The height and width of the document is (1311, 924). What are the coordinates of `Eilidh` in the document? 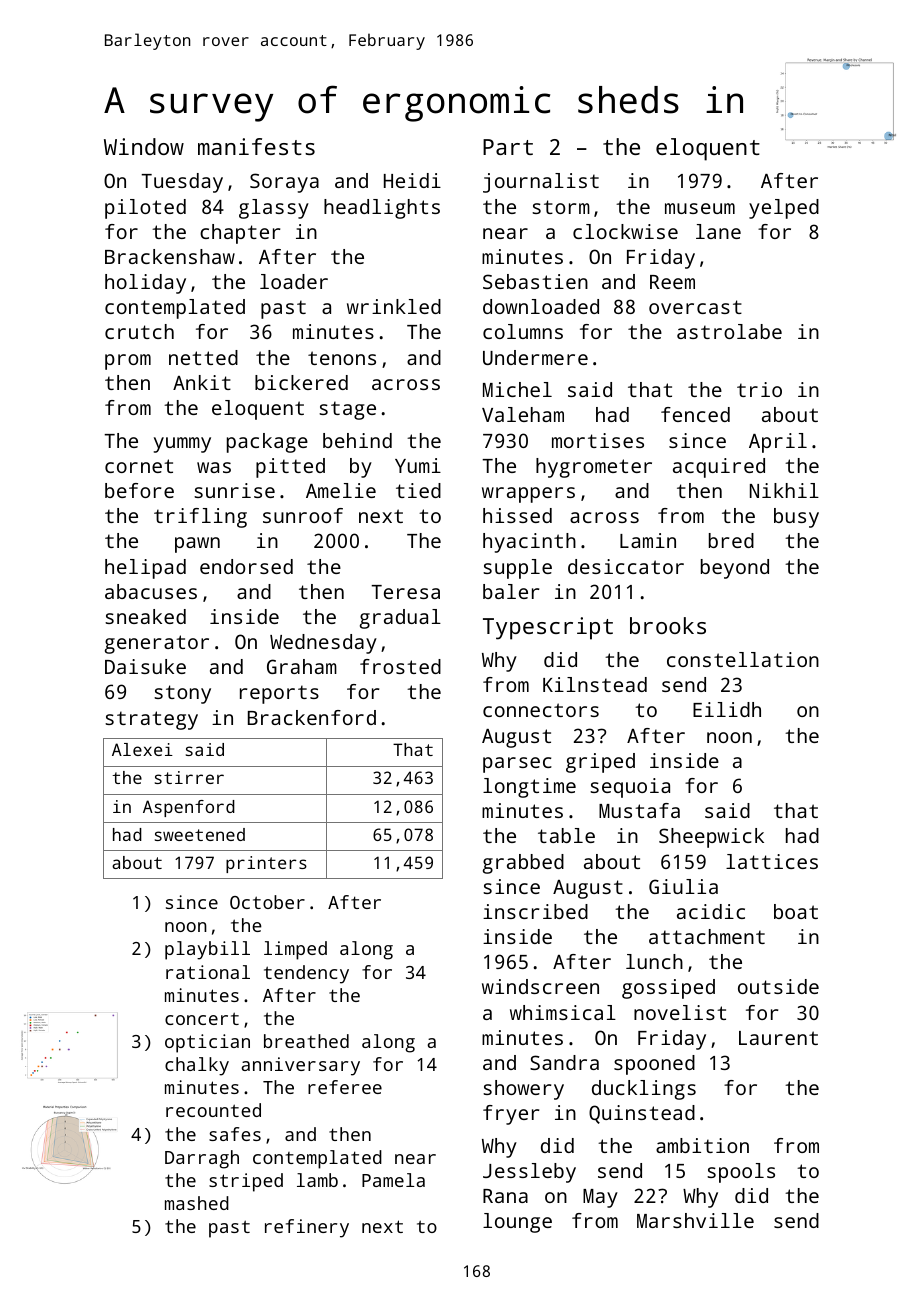 It's located at (727, 709).
